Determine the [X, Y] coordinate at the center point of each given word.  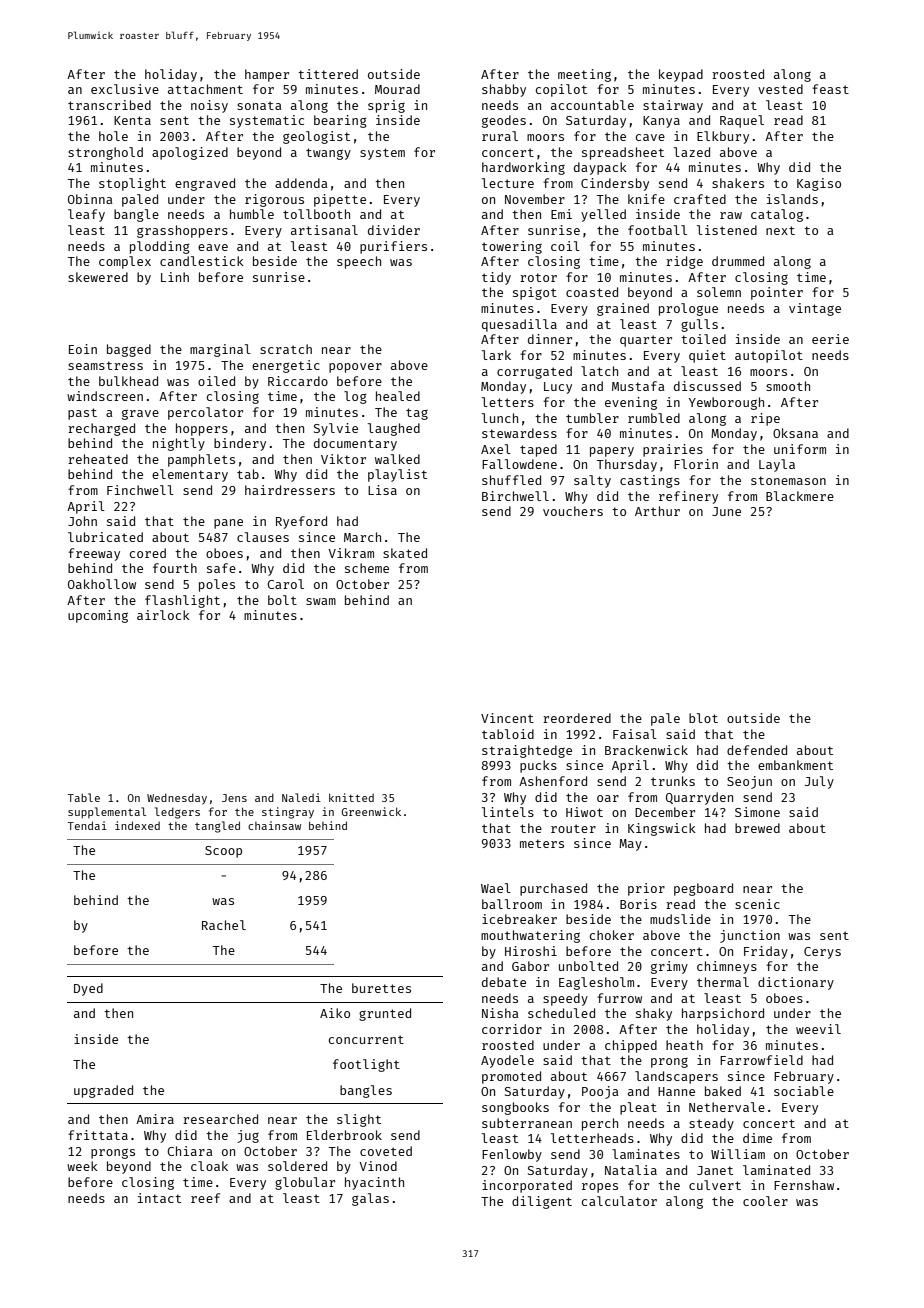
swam [321, 601]
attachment [205, 89]
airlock [163, 615]
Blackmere [800, 496]
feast [830, 89]
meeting [584, 75]
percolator [205, 413]
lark [496, 355]
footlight [366, 1065]
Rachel [224, 925]
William [738, 1154]
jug [248, 1136]
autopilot [769, 356]
